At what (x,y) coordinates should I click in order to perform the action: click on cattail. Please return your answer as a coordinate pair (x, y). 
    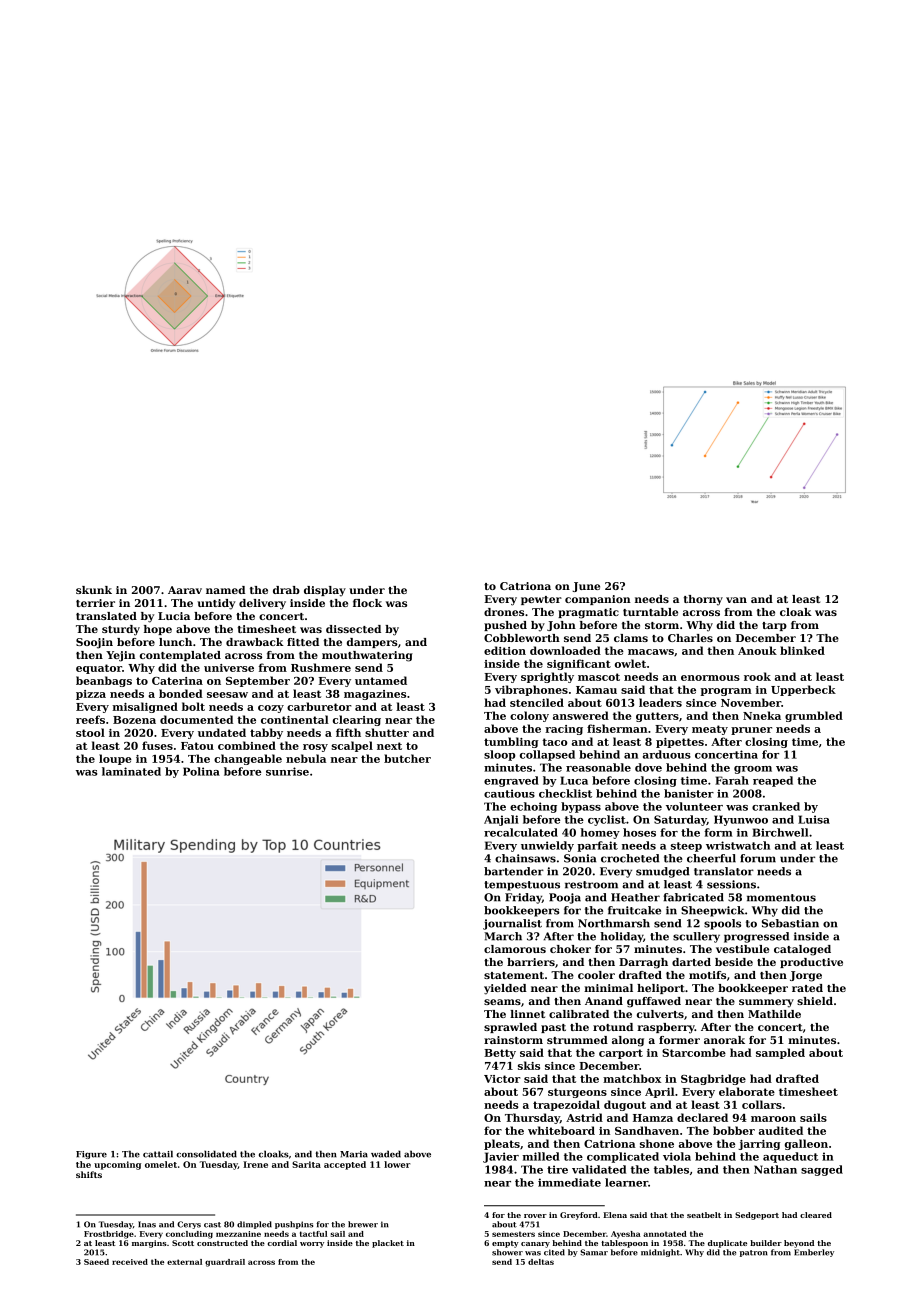
    Looking at the image, I should click on (158, 1154).
